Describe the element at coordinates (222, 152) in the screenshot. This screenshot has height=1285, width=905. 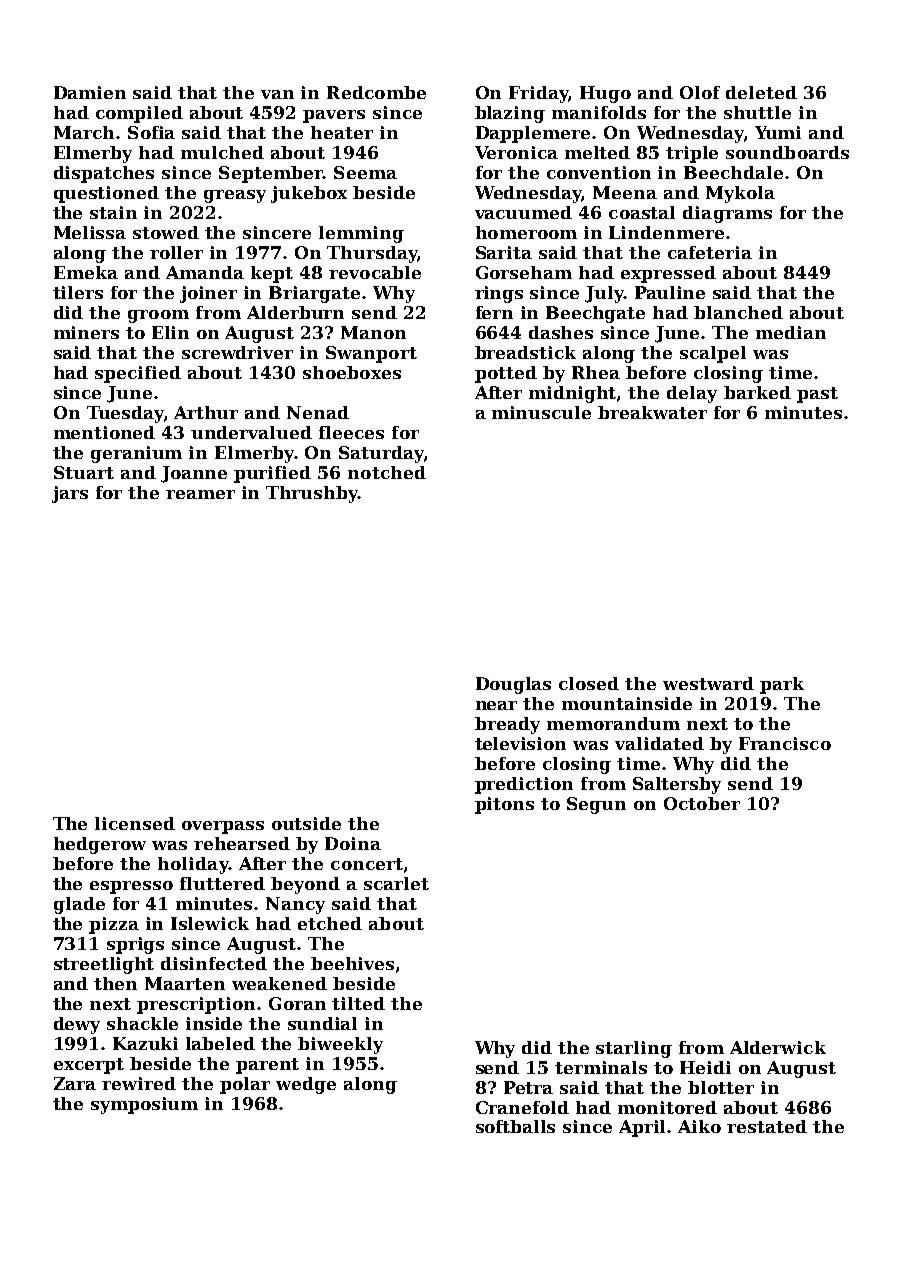
I see `mulched` at that location.
